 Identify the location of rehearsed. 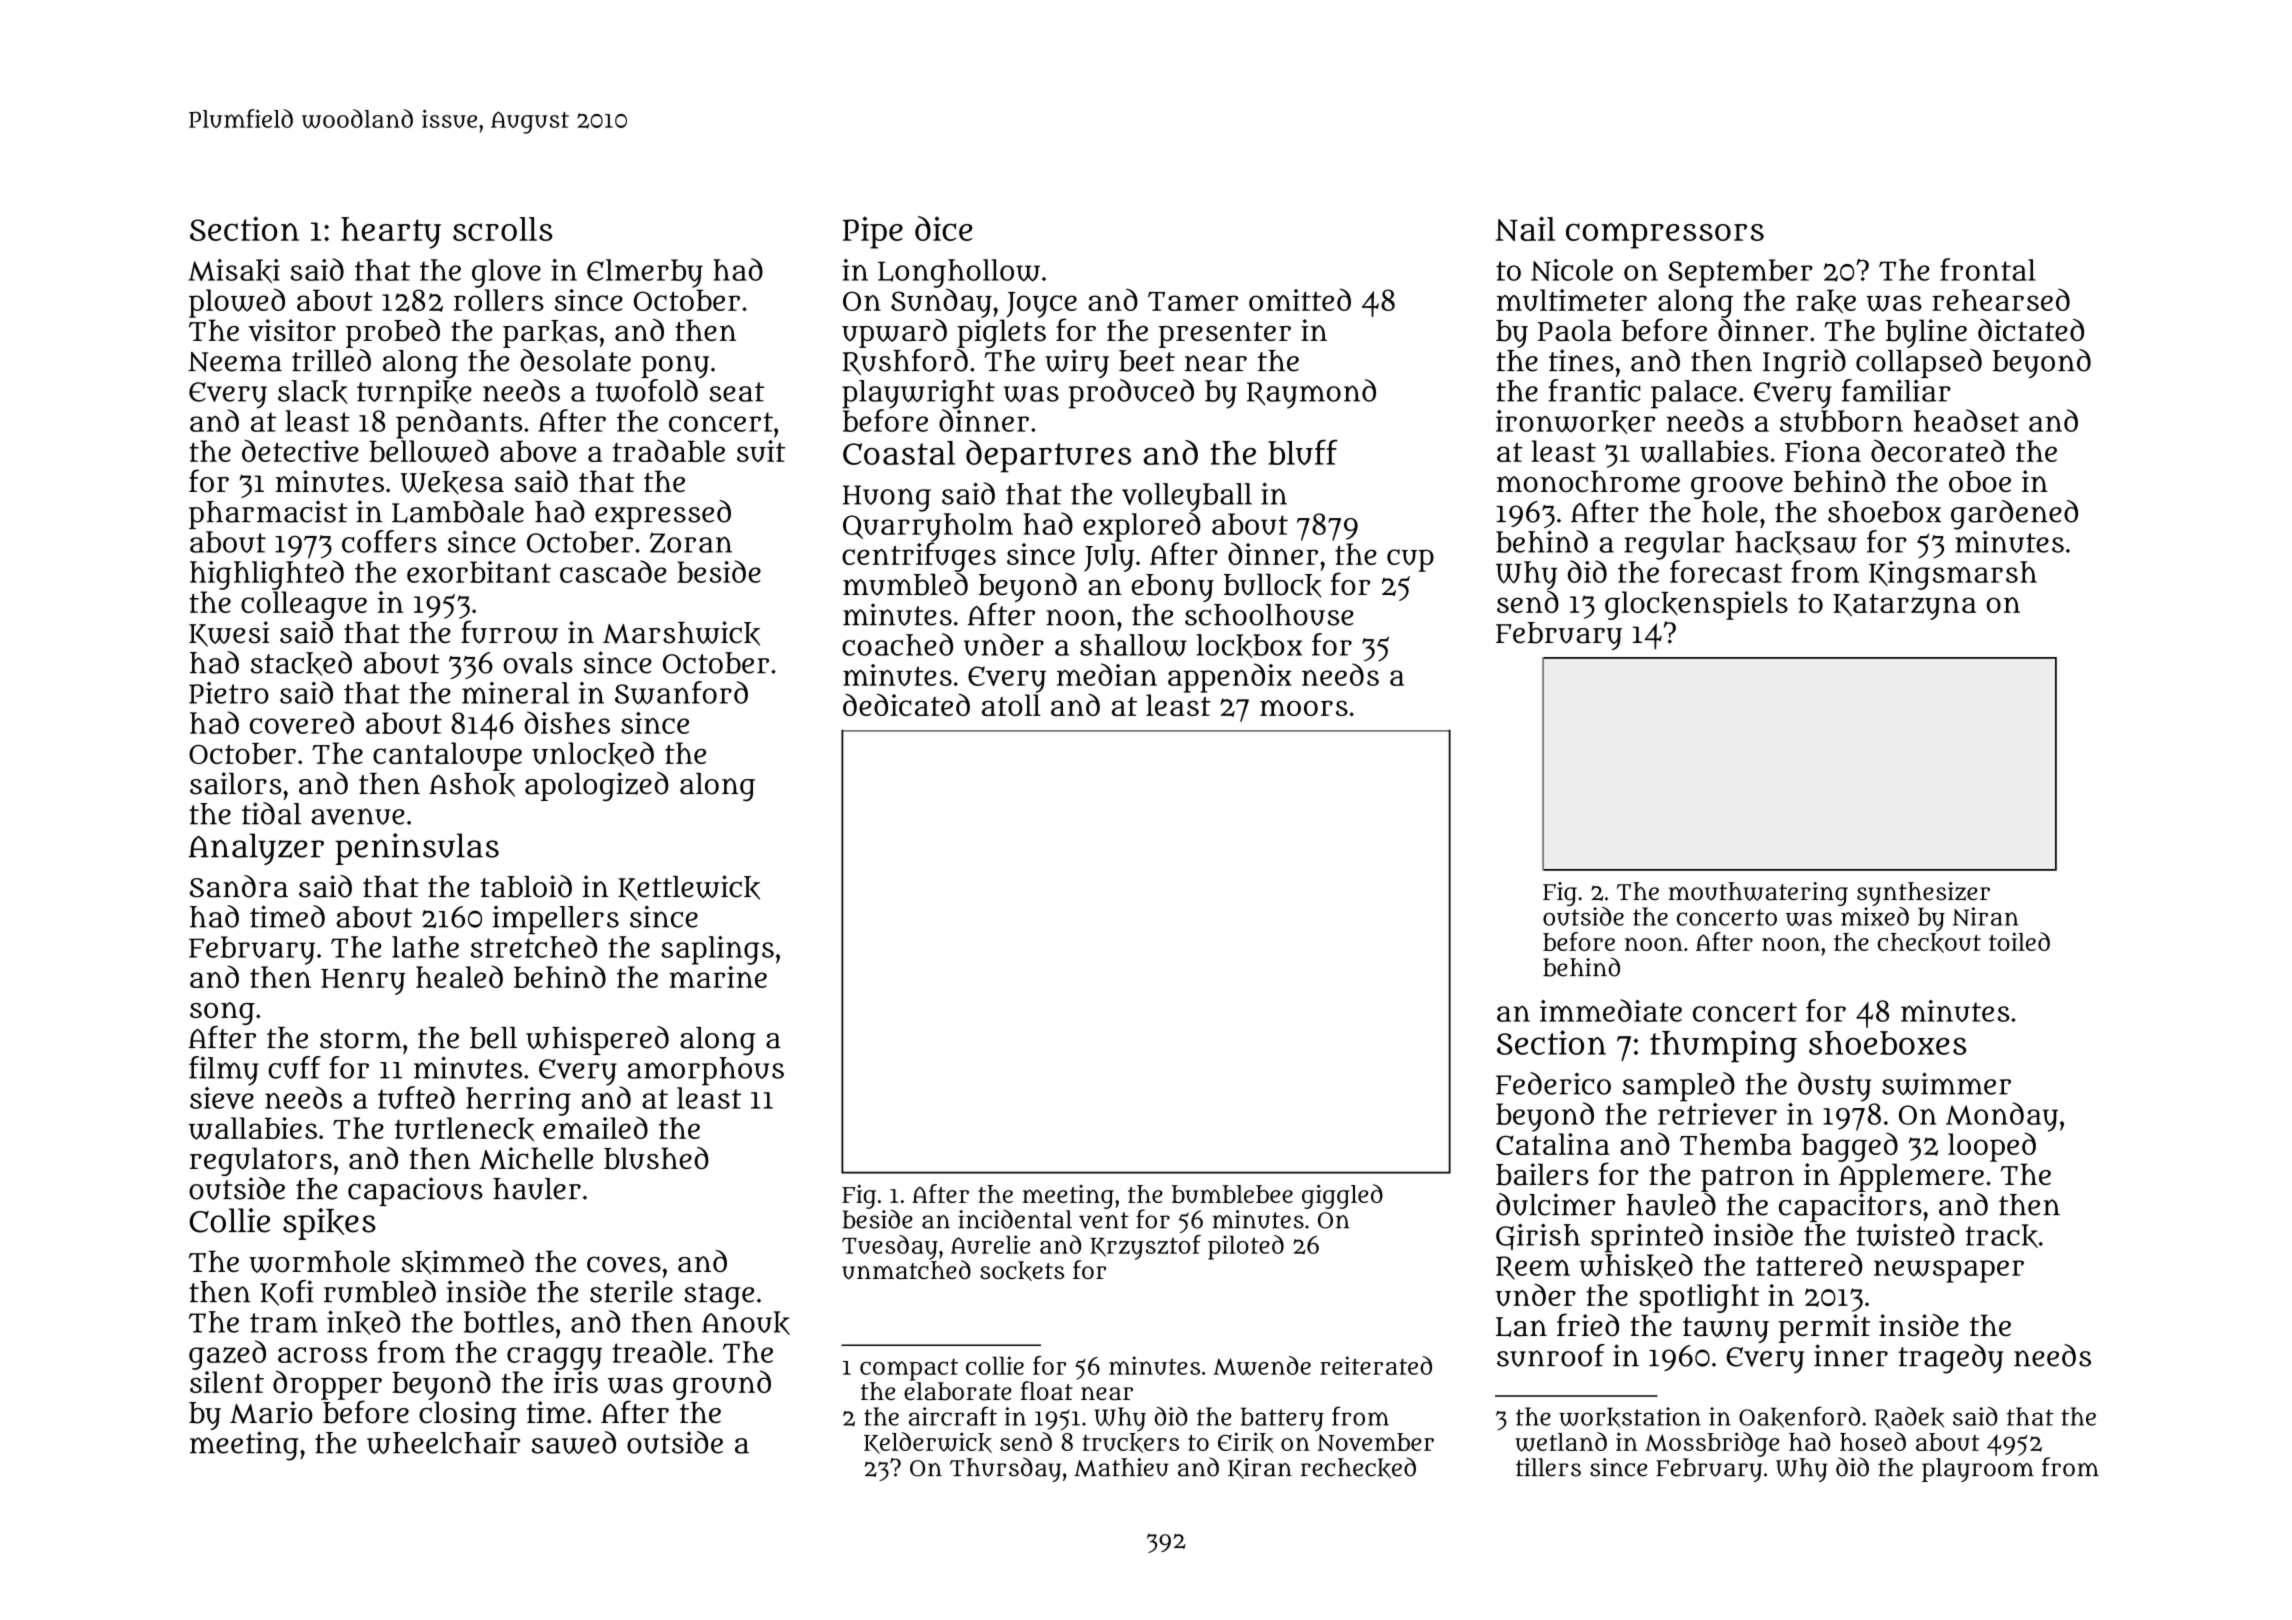
(2001, 299).
